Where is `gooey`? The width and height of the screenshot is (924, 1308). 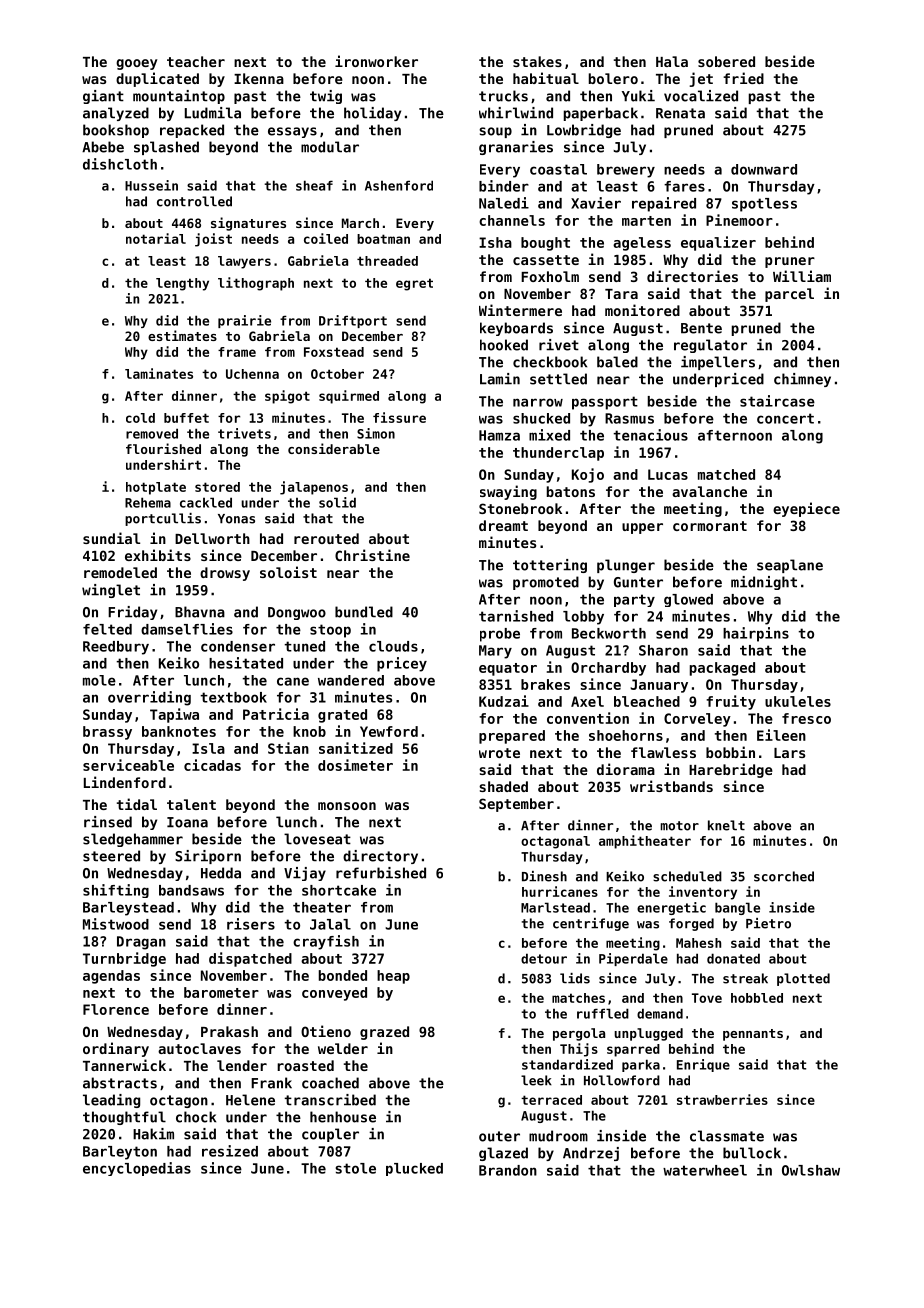 gooey is located at coordinates (137, 64).
